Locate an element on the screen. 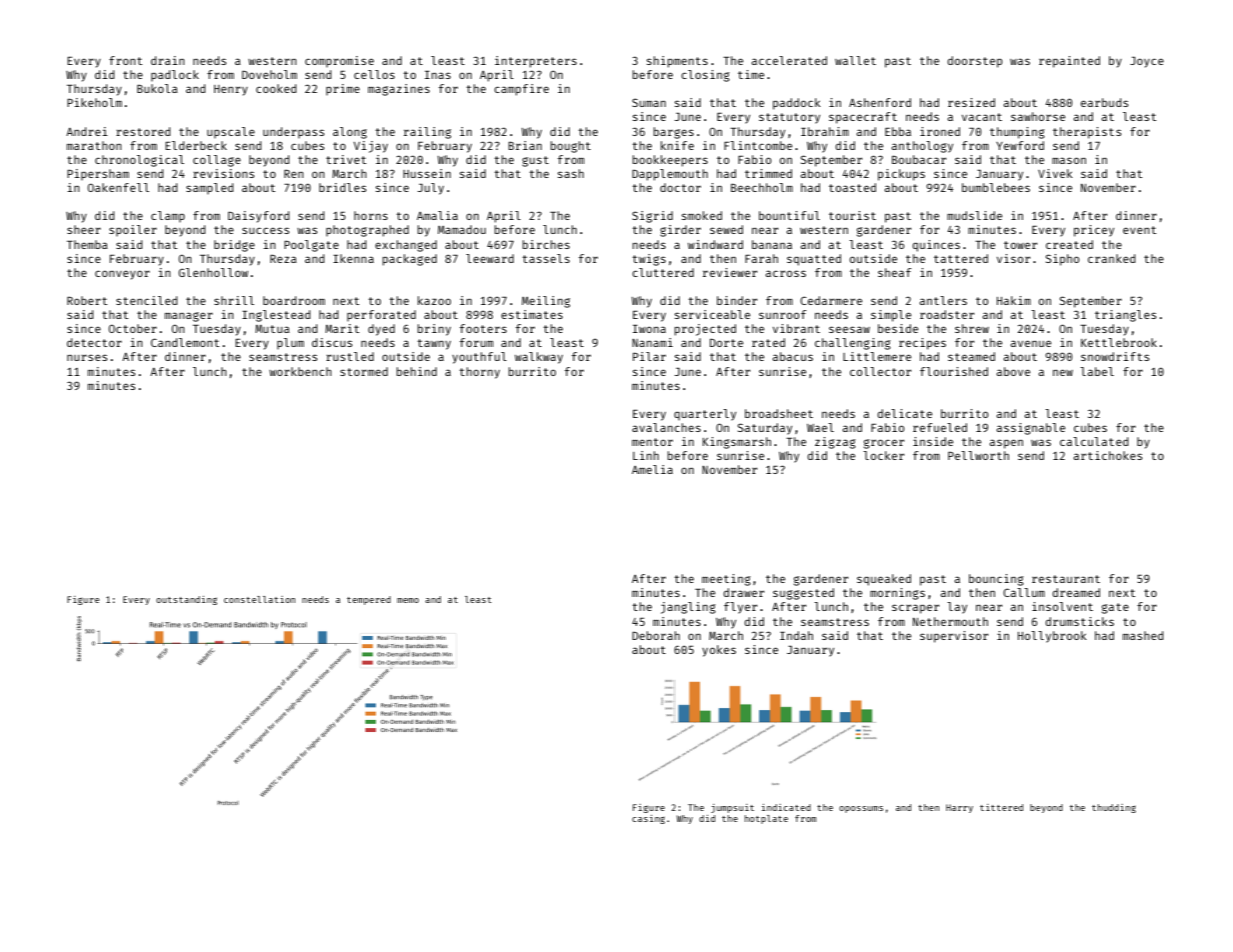 Image resolution: width=1233 pixels, height=952 pixels. cranked is located at coordinates (1112, 258).
